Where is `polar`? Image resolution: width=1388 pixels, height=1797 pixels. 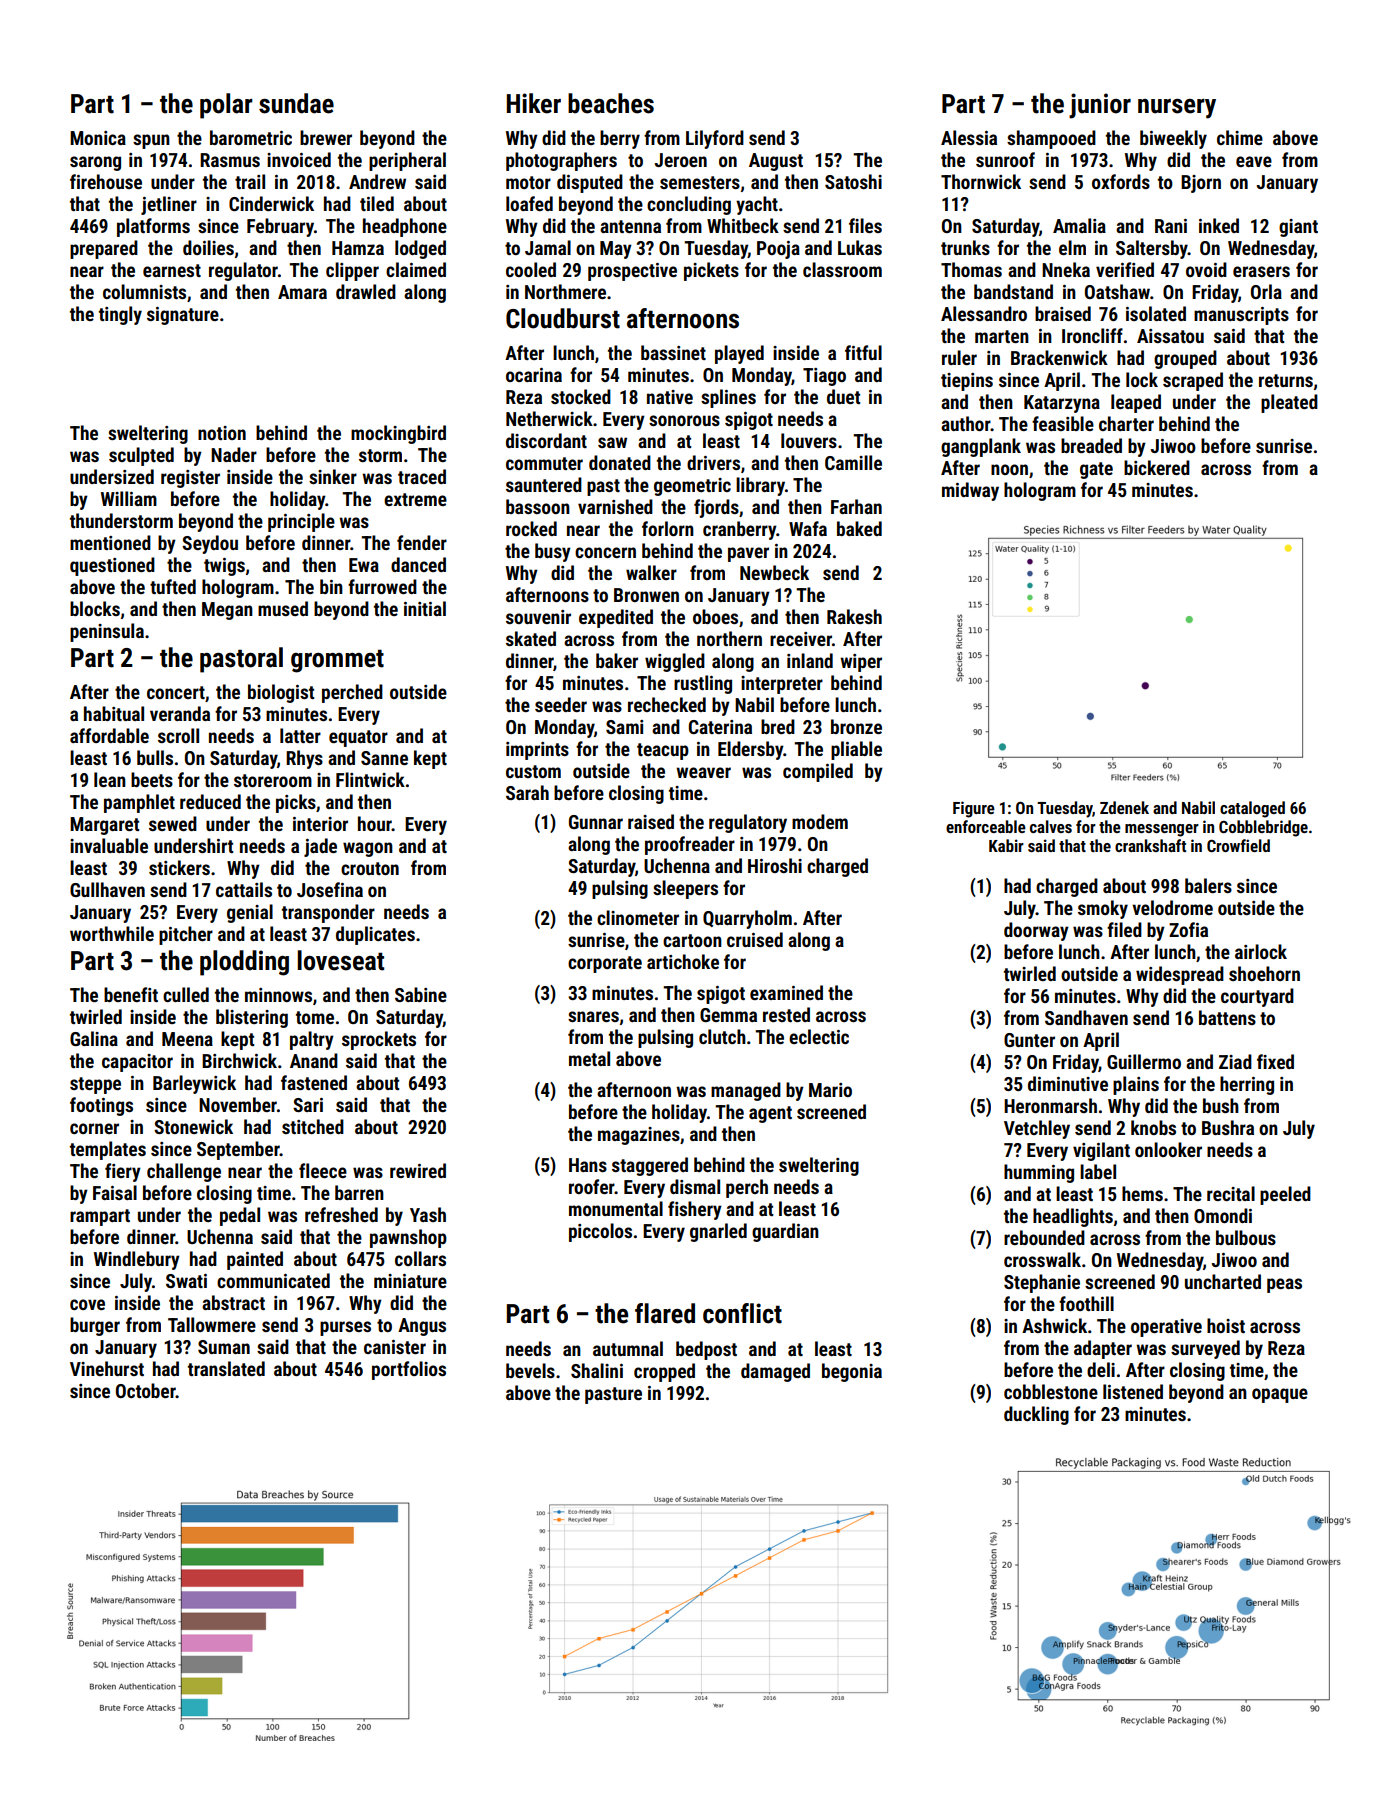 polar is located at coordinates (226, 106).
